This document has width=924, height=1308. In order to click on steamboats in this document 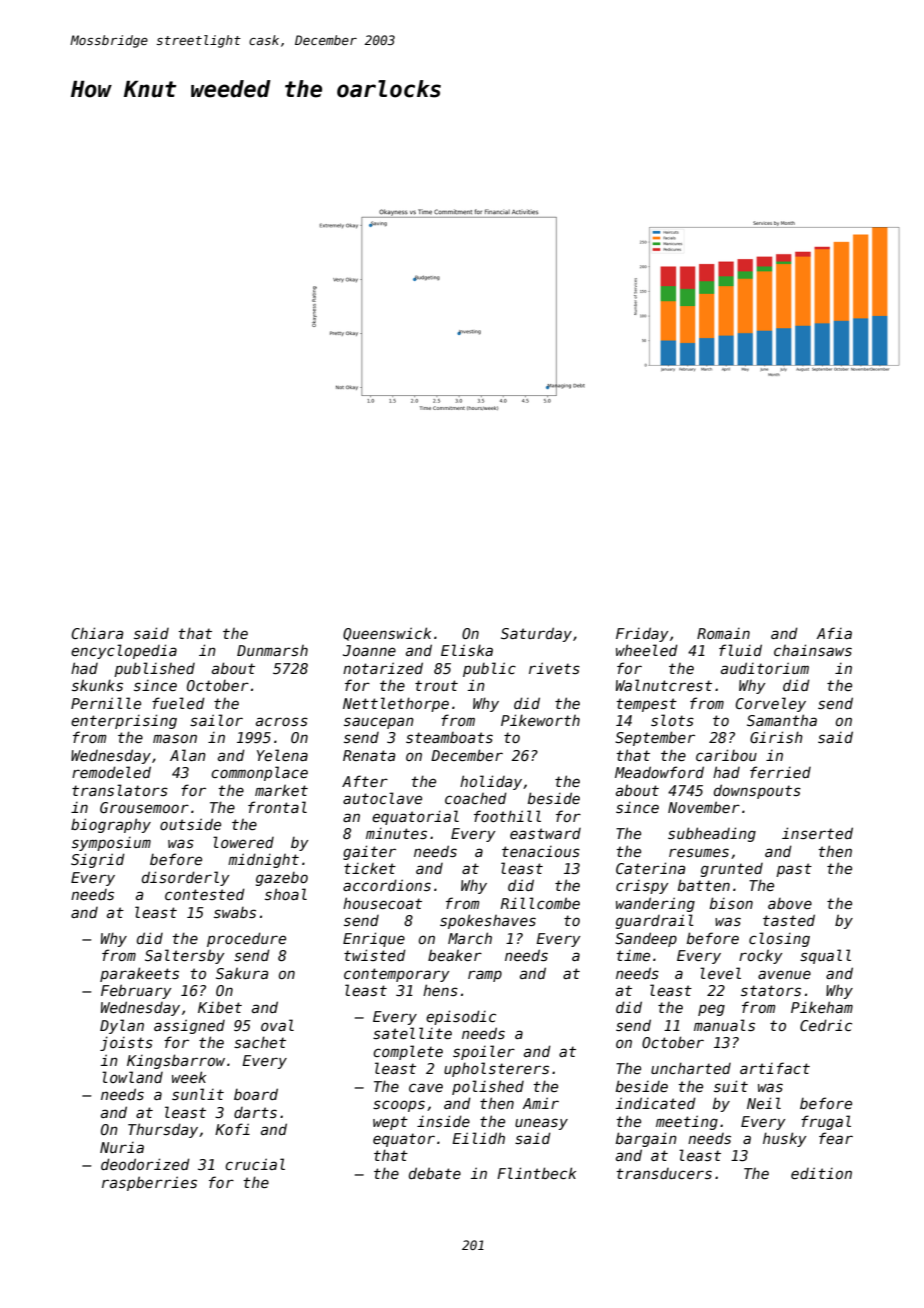, I will do `click(449, 737)`.
